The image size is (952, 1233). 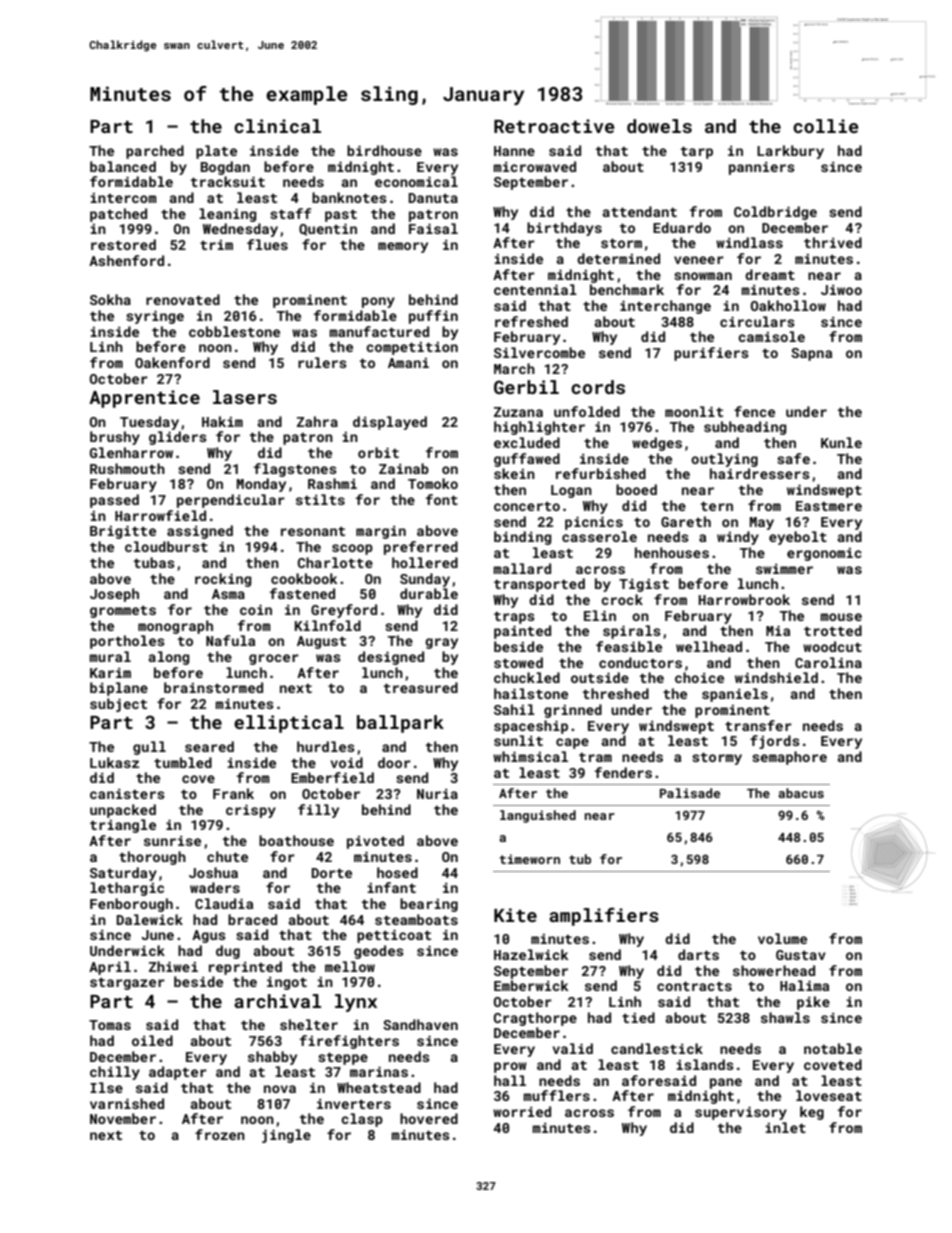 What do you see at coordinates (160, 515) in the image?
I see `Harrowfield` at bounding box center [160, 515].
